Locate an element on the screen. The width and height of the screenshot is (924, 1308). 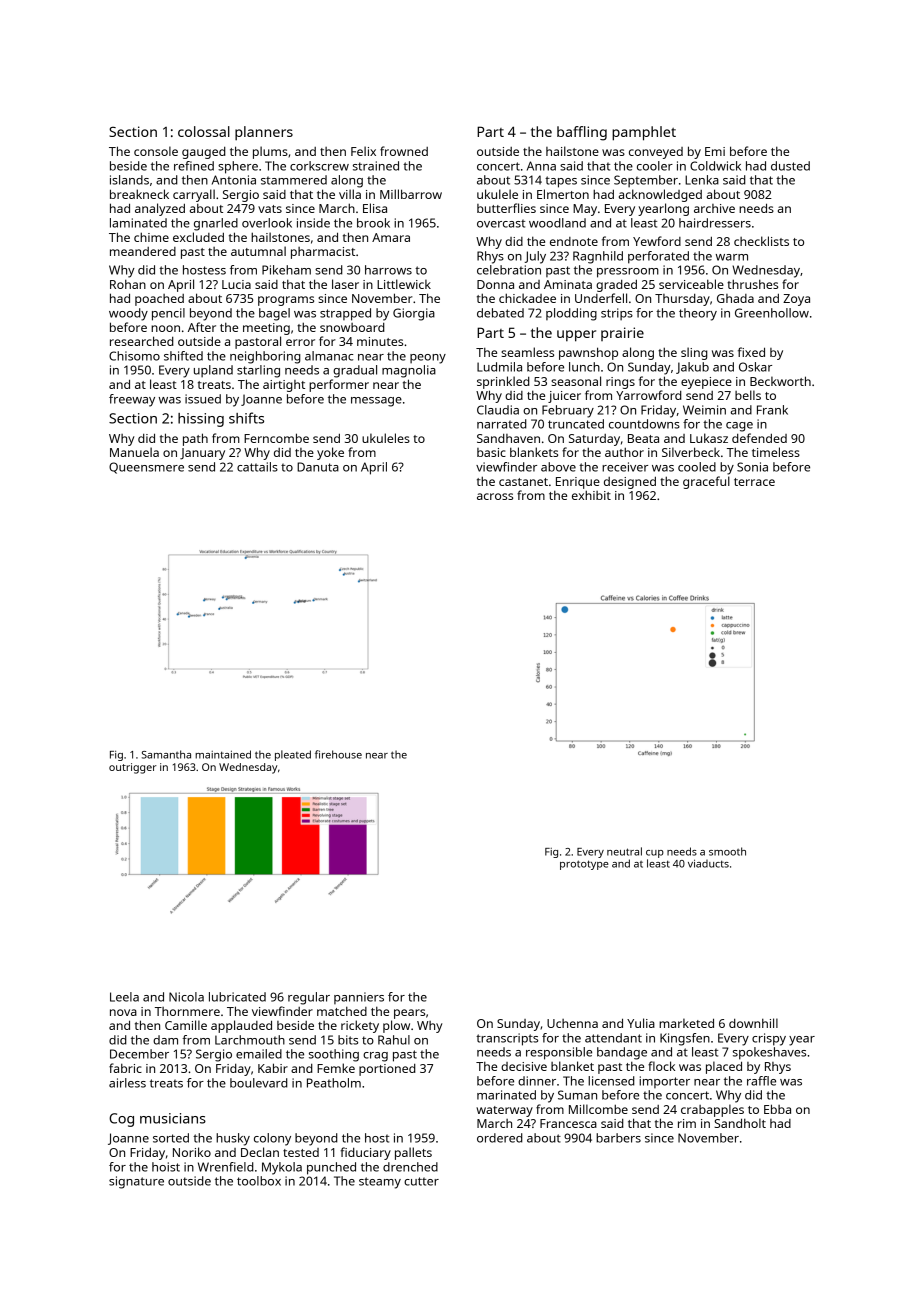
baffling is located at coordinates (582, 133).
